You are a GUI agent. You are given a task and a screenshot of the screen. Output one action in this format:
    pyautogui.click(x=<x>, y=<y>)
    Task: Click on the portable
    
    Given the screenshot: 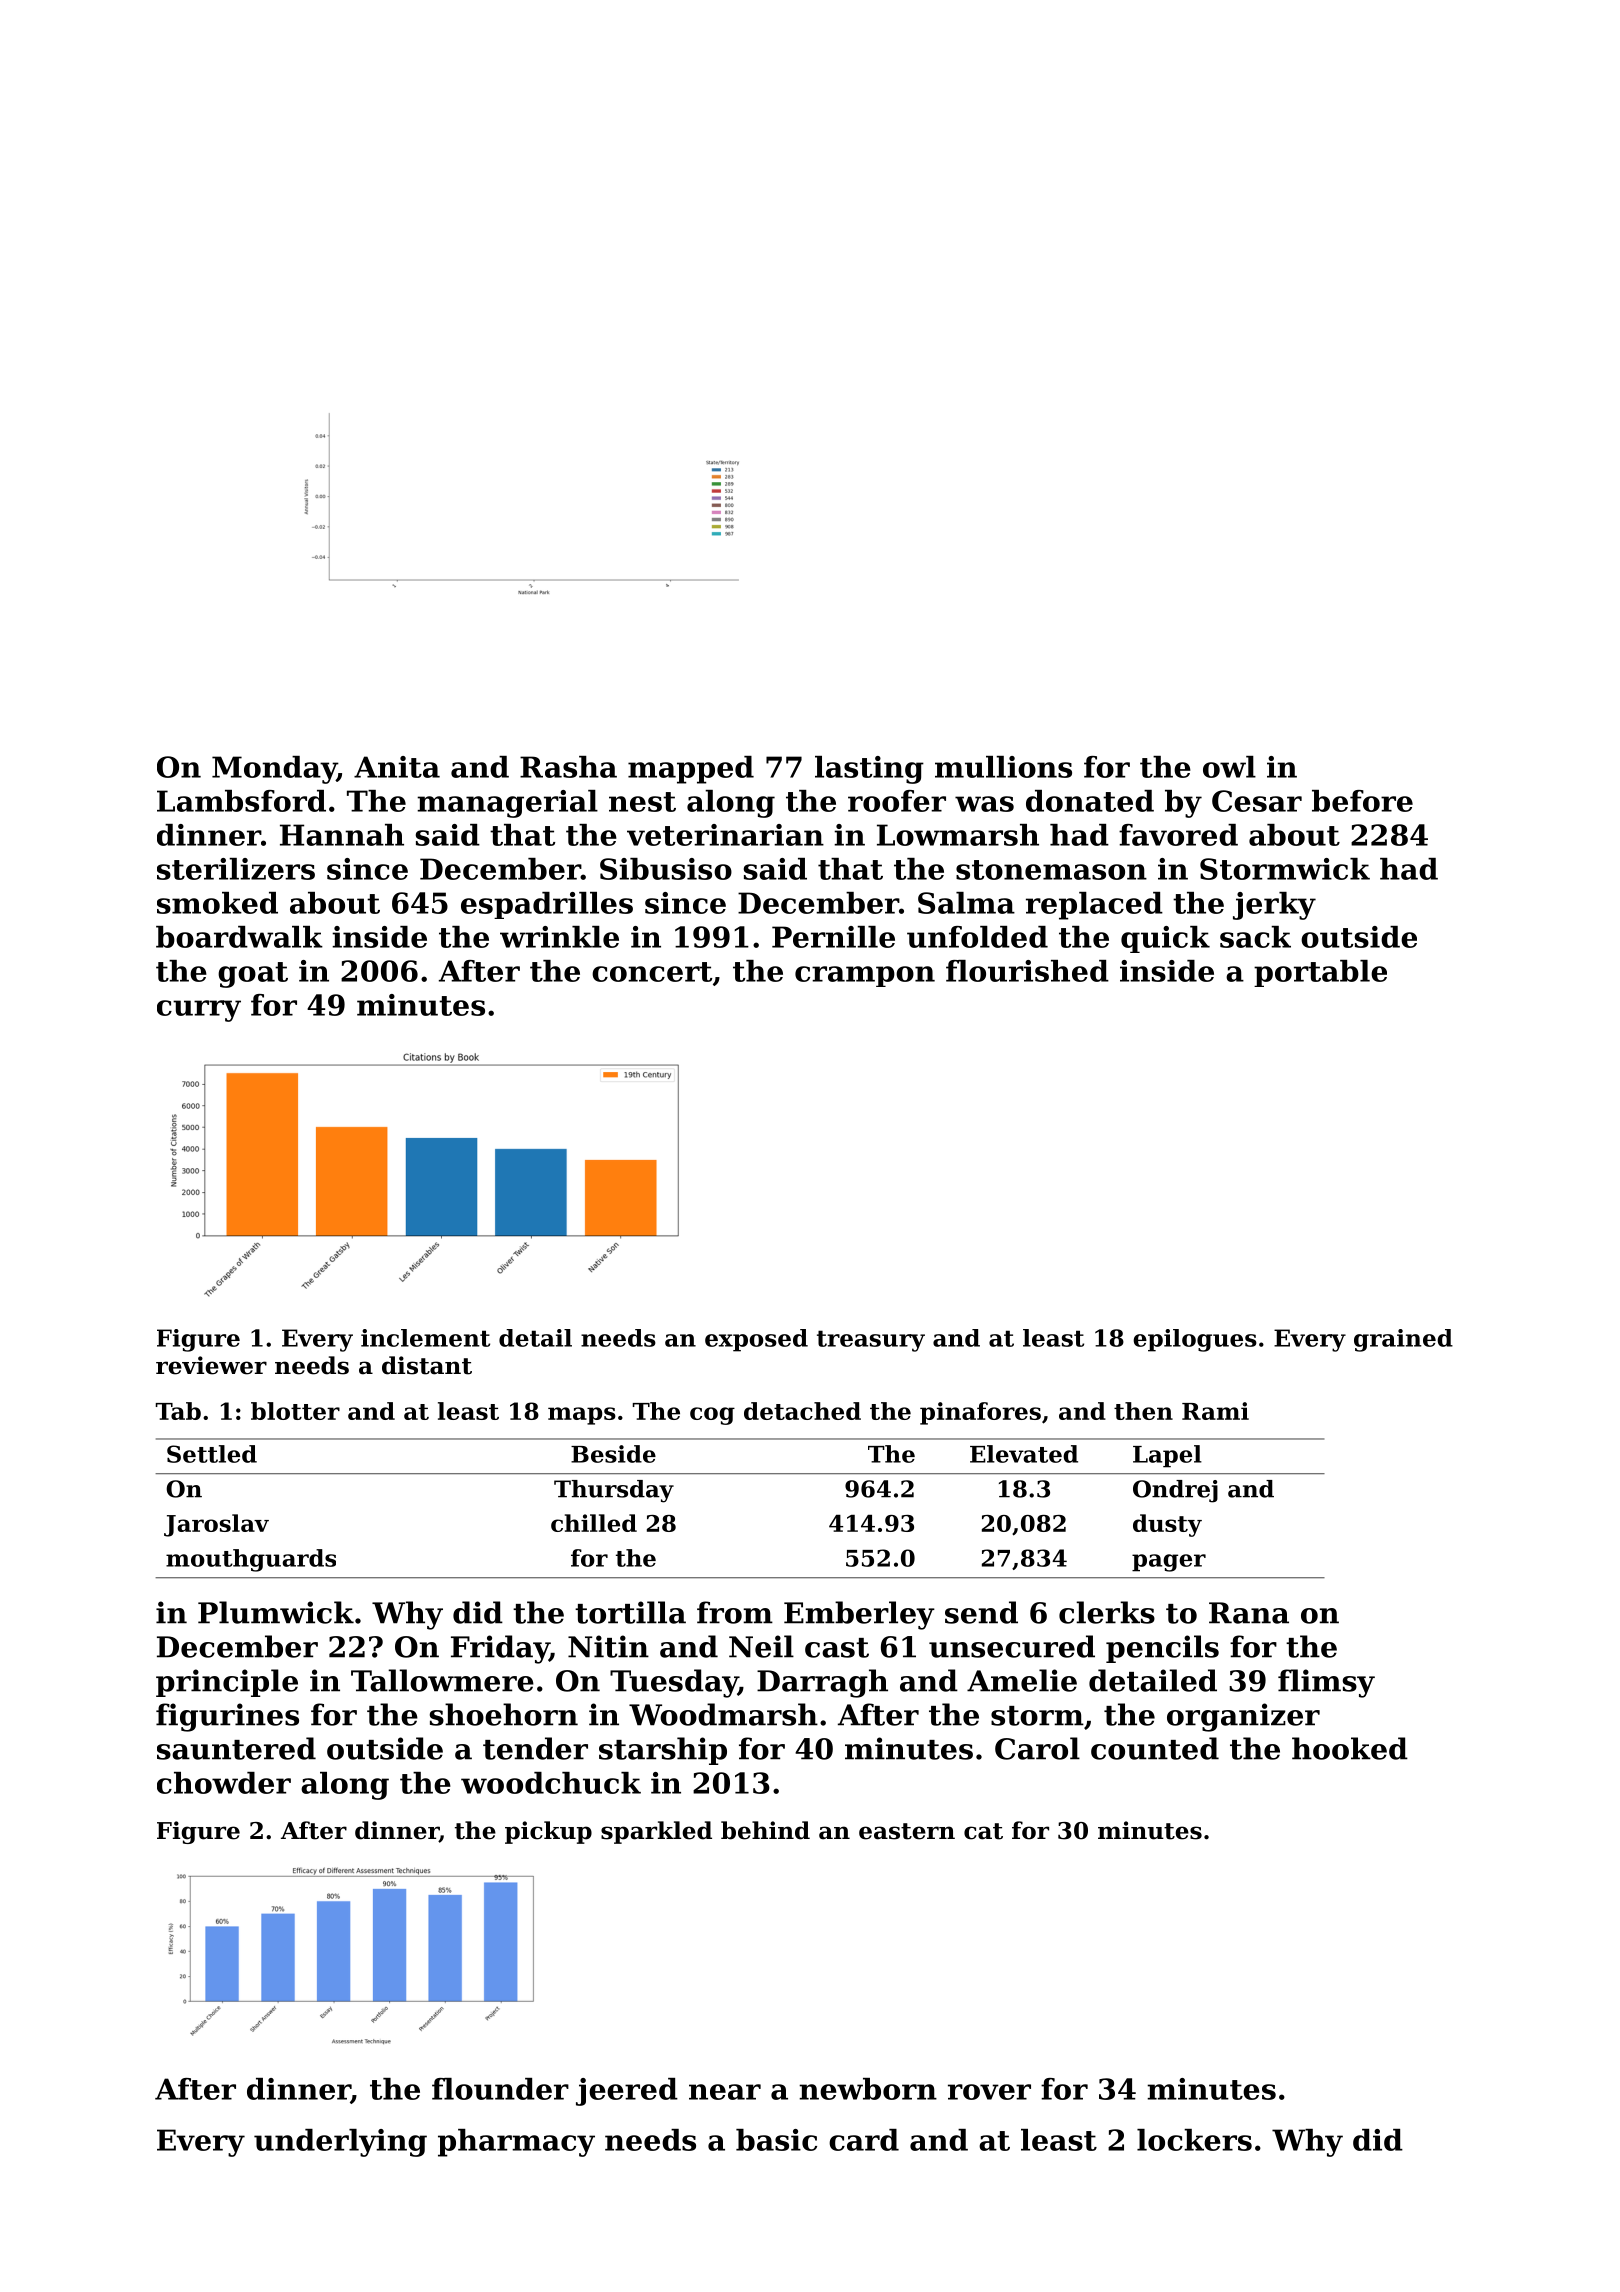 What is the action you would take?
    pyautogui.click(x=1320, y=973)
